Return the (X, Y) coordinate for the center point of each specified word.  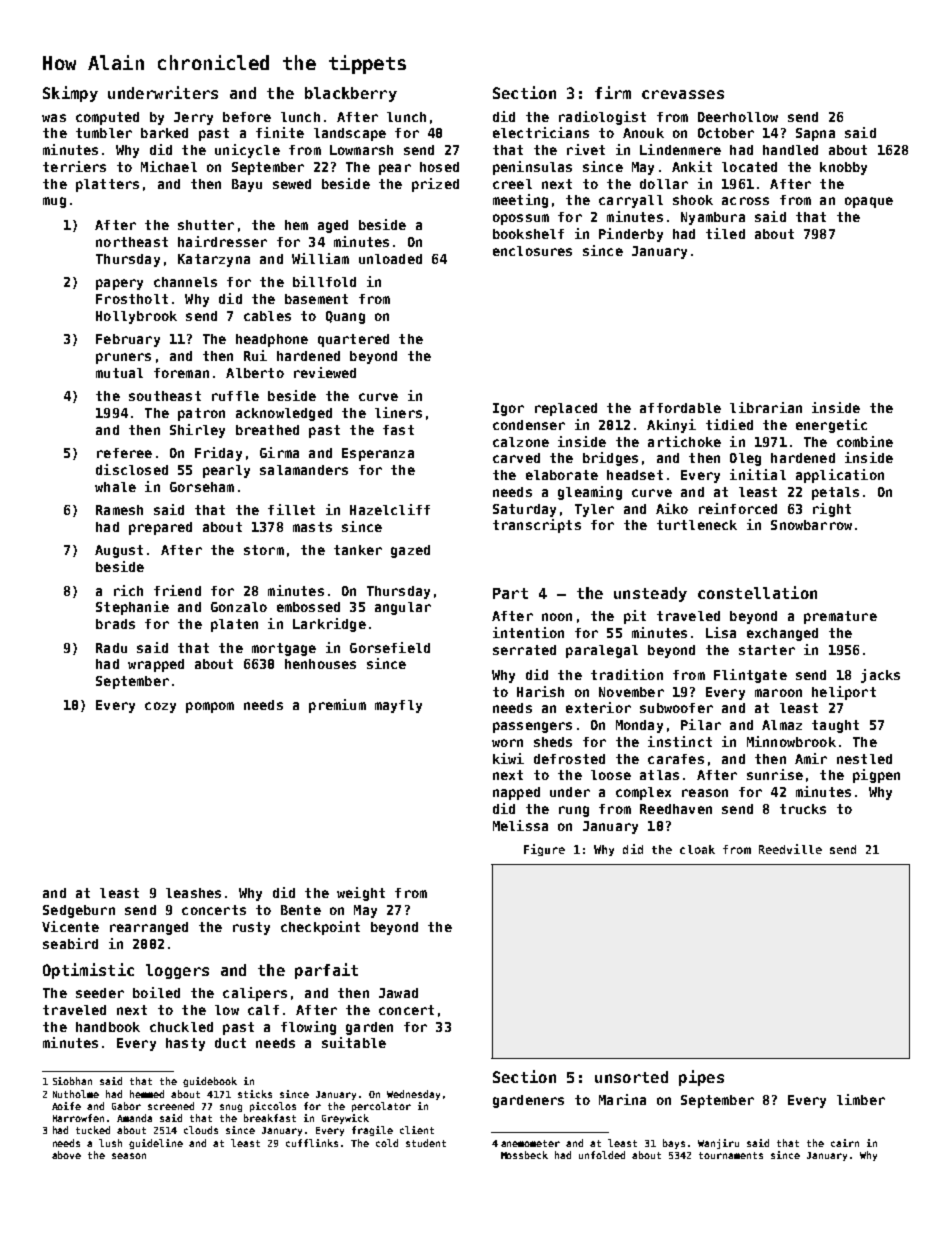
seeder (100, 993)
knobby (843, 168)
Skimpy (70, 94)
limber (861, 1099)
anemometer (530, 1143)
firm (613, 92)
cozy (160, 707)
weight (361, 894)
